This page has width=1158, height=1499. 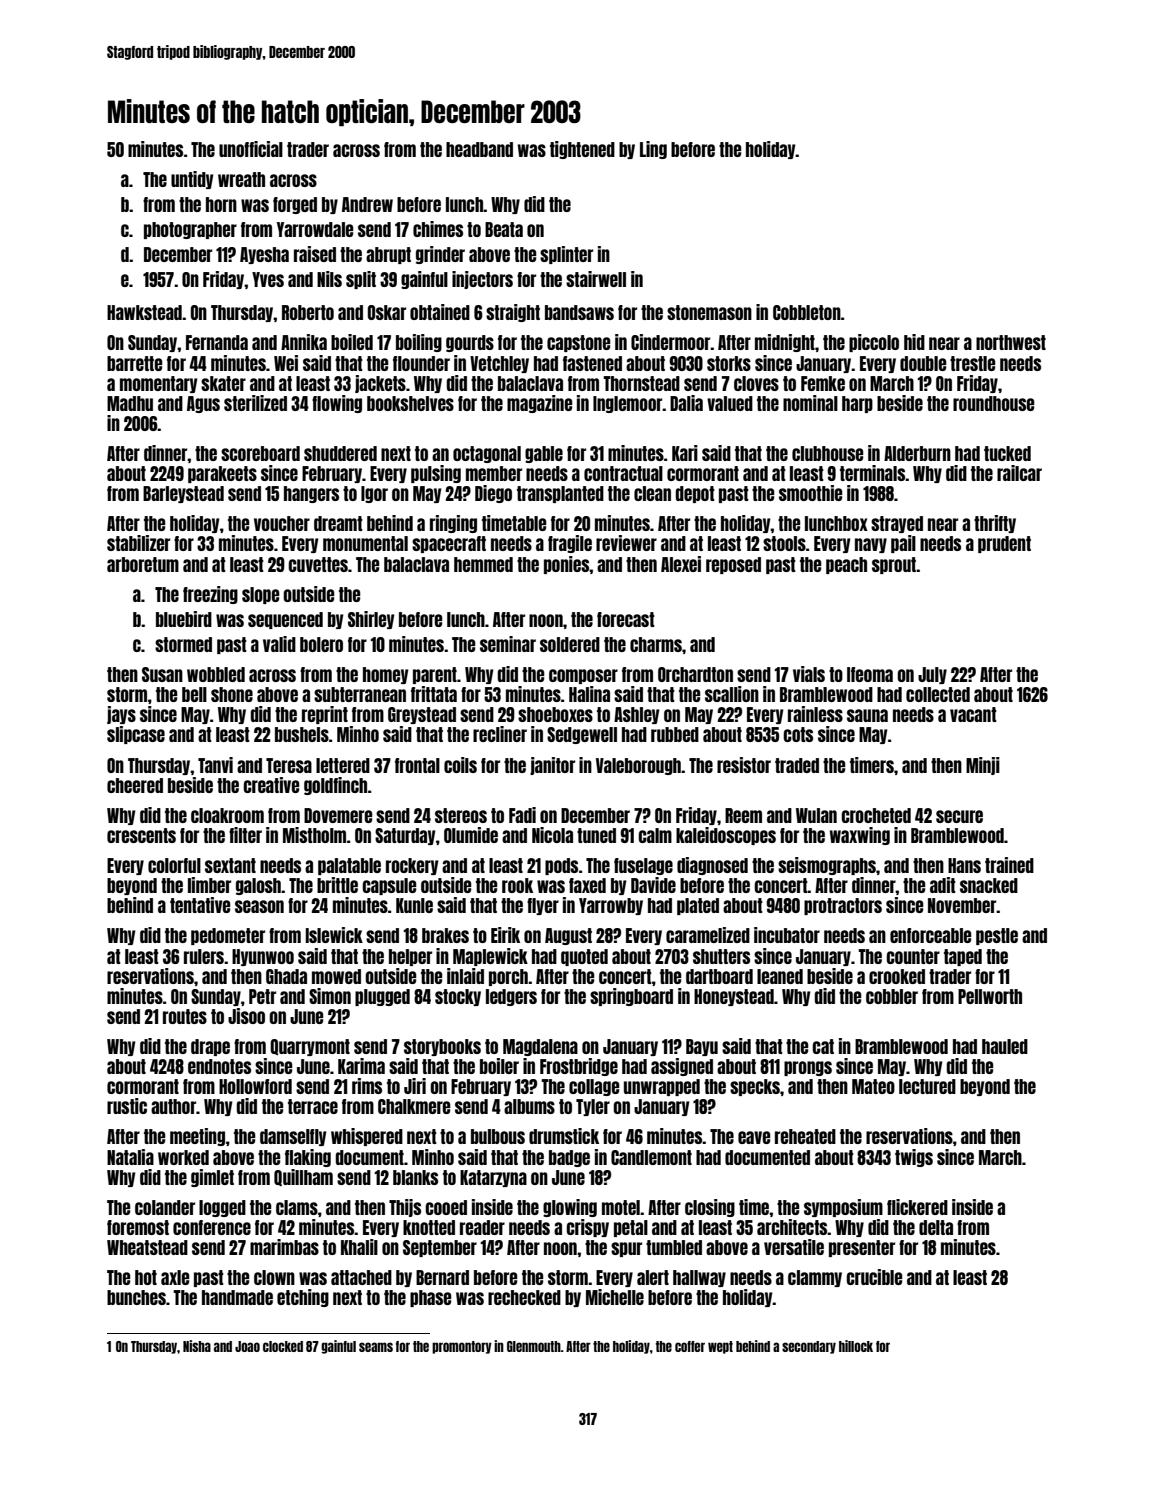 What do you see at coordinates (637, 715) in the page?
I see `Ashley` at bounding box center [637, 715].
